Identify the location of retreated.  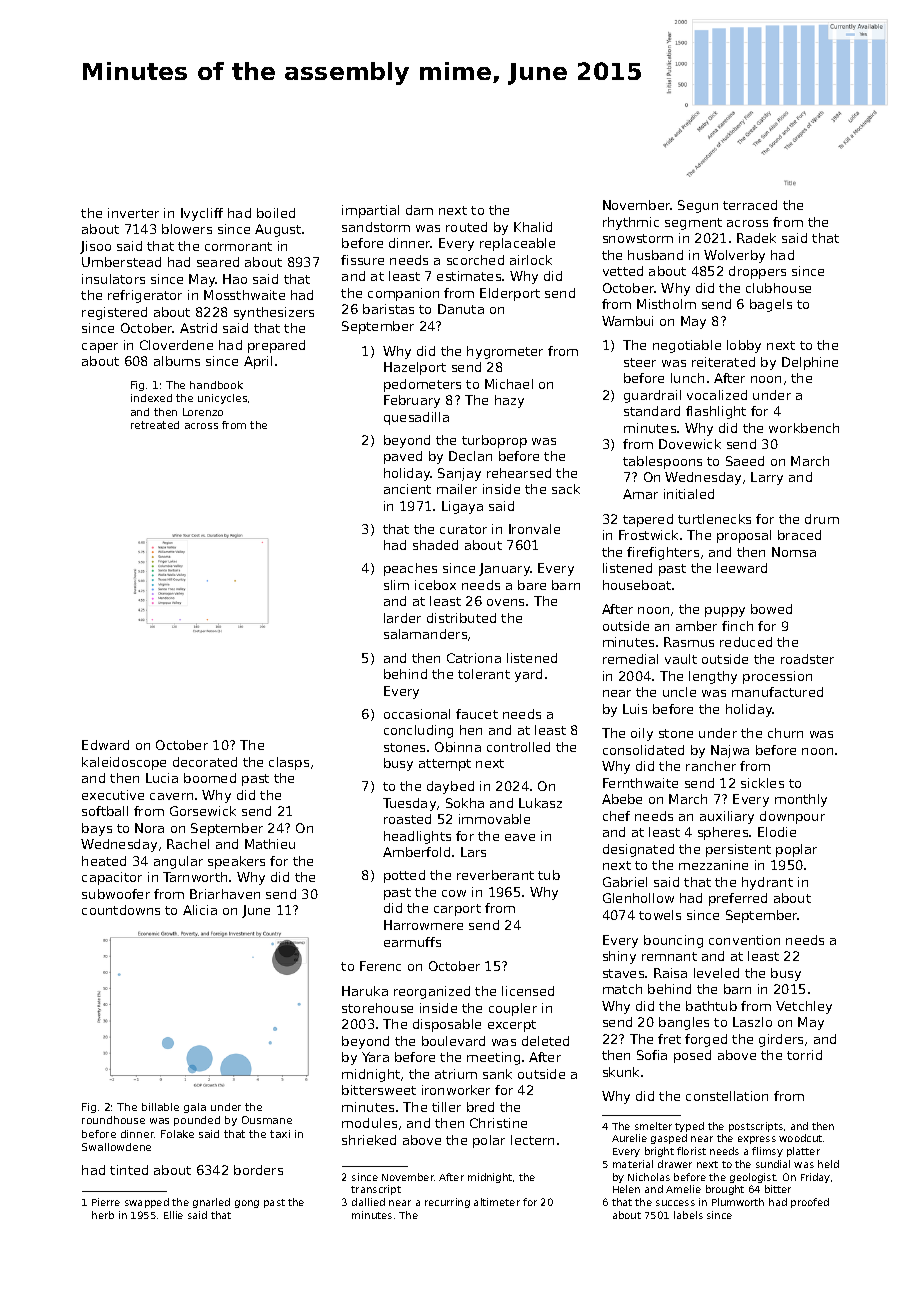
(155, 425).
